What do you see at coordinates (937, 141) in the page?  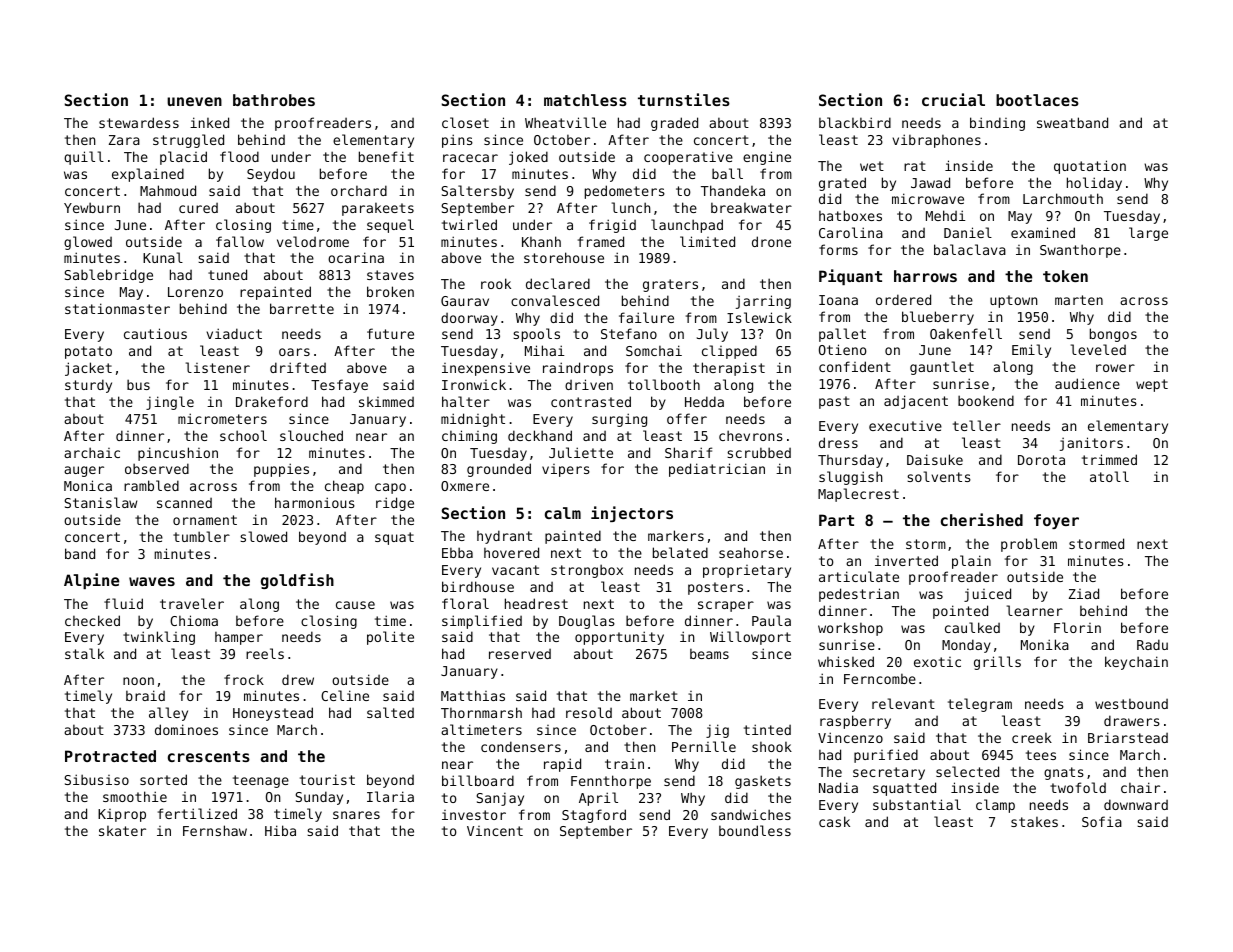 I see `vibraphones` at bounding box center [937, 141].
